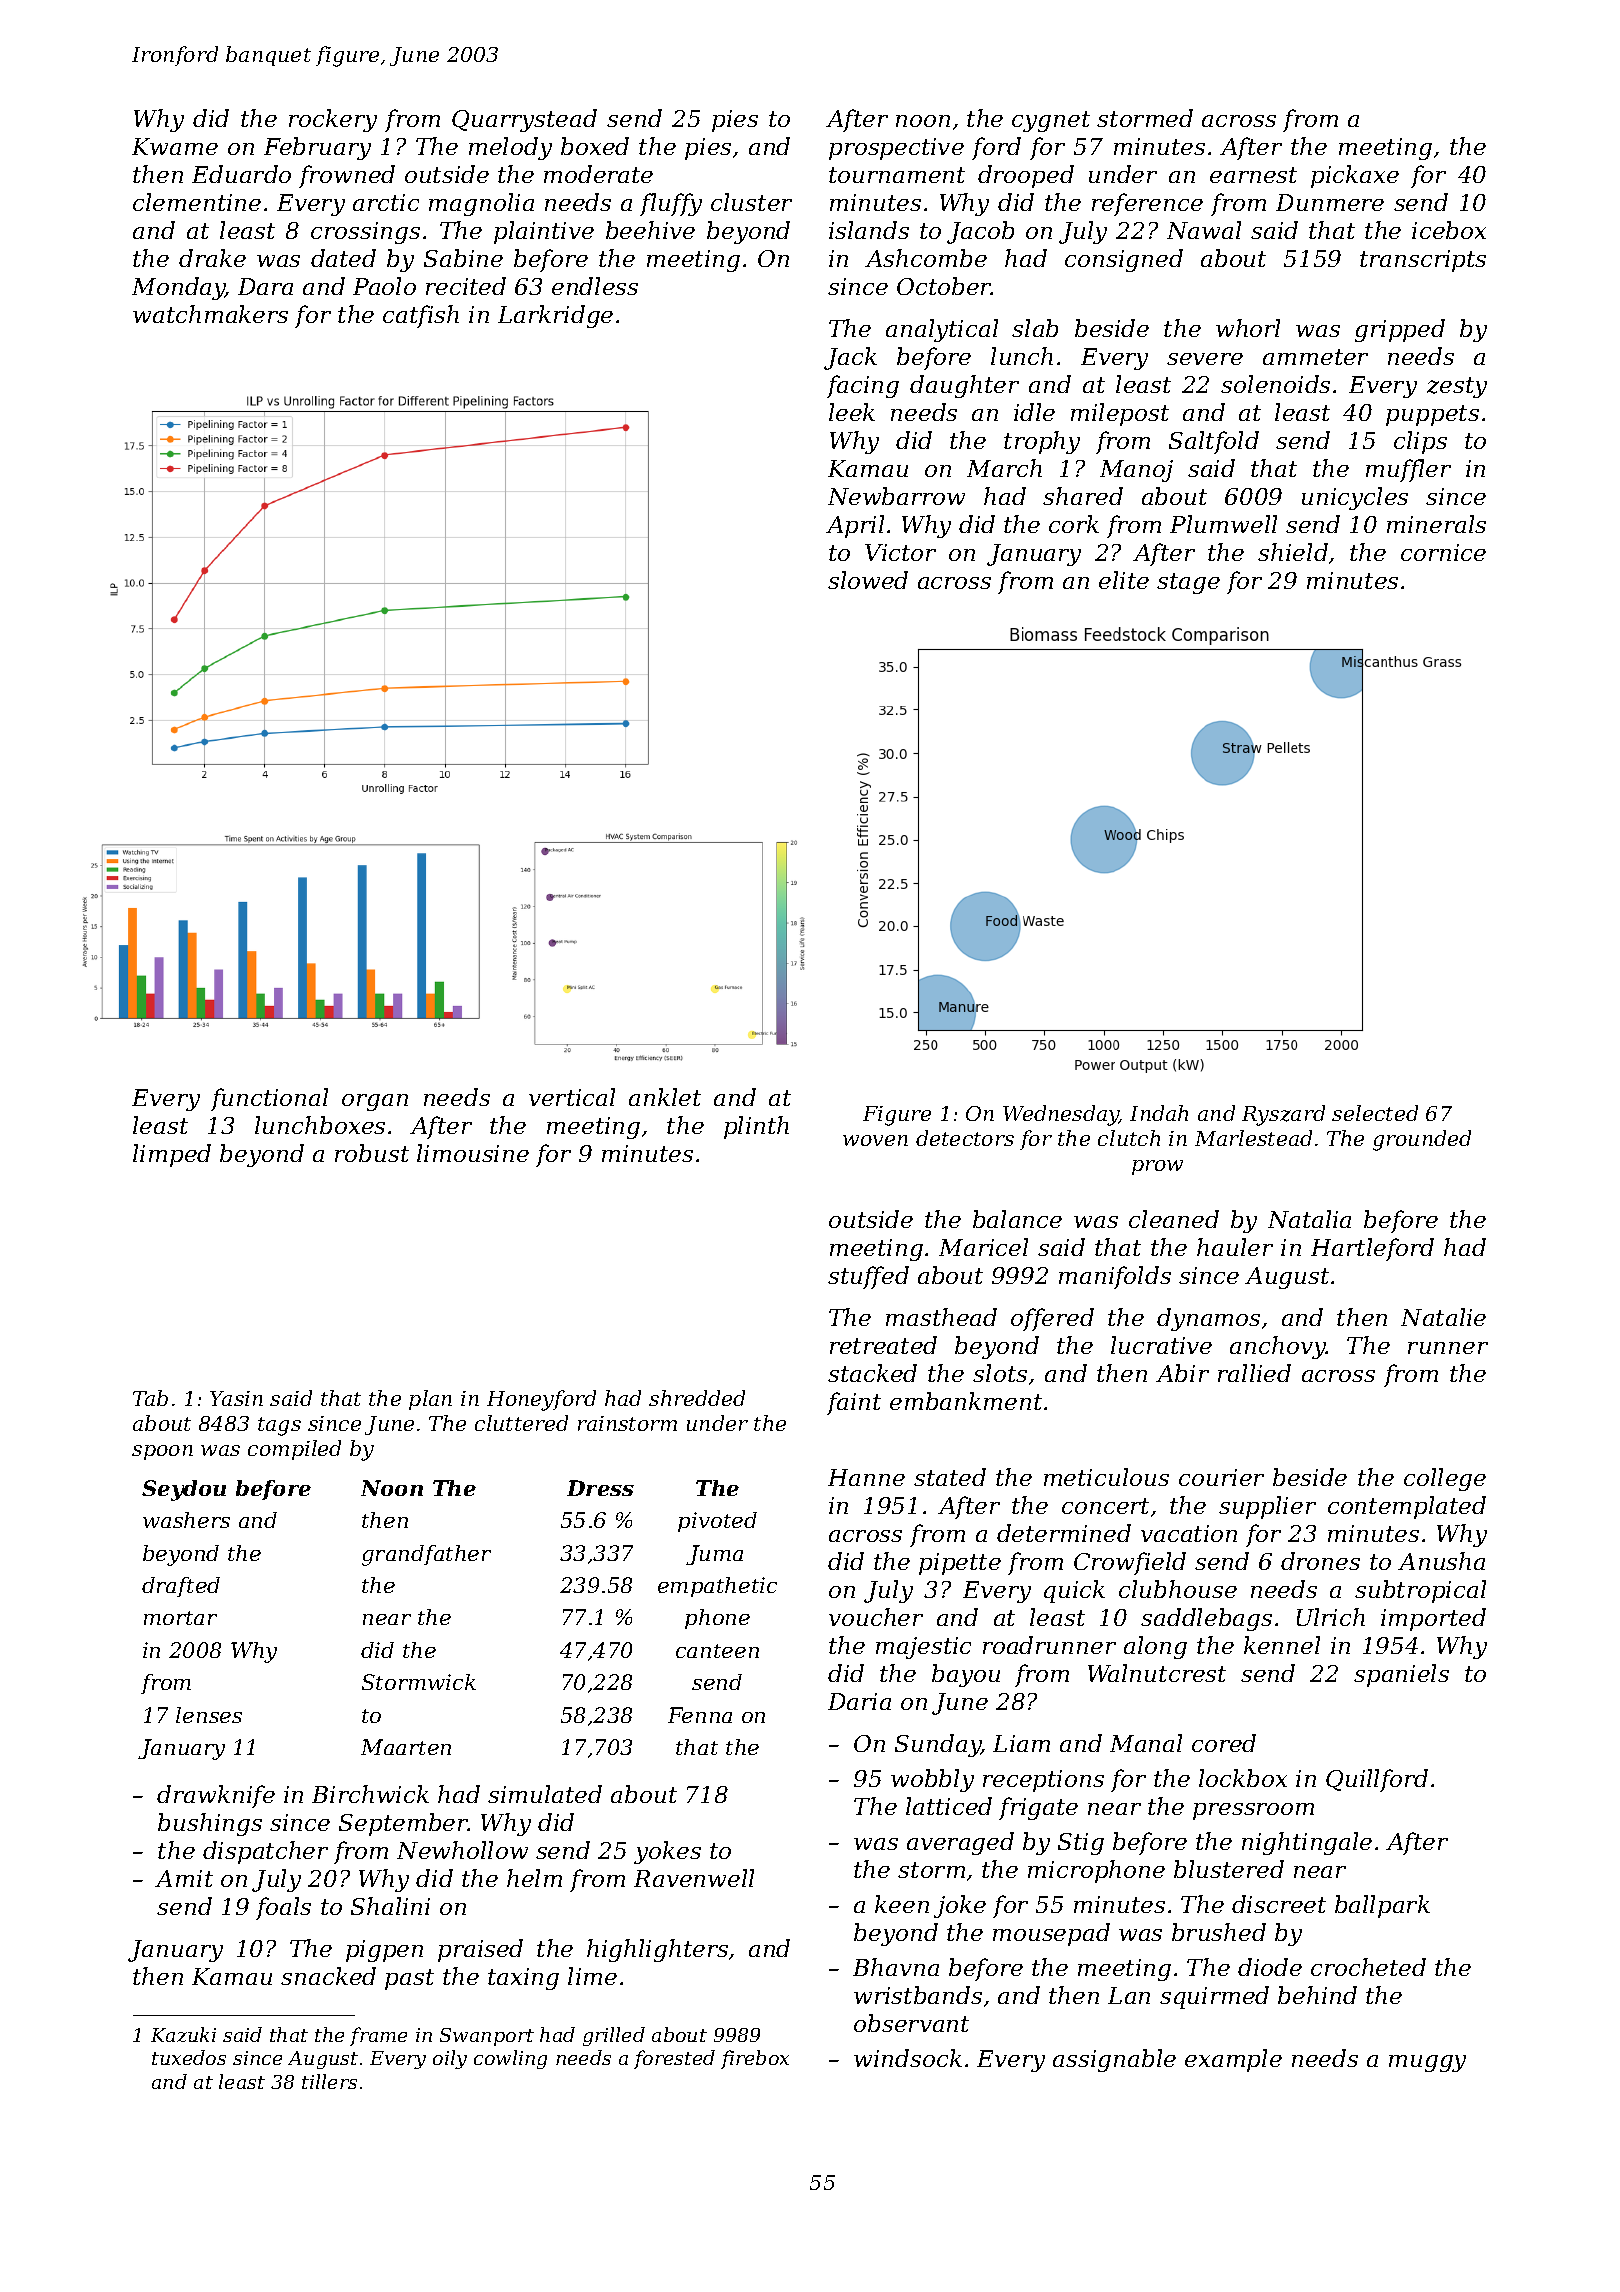 This screenshot has width=1620, height=2292. Describe the element at coordinates (866, 1477) in the screenshot. I see `Hanne` at that location.
